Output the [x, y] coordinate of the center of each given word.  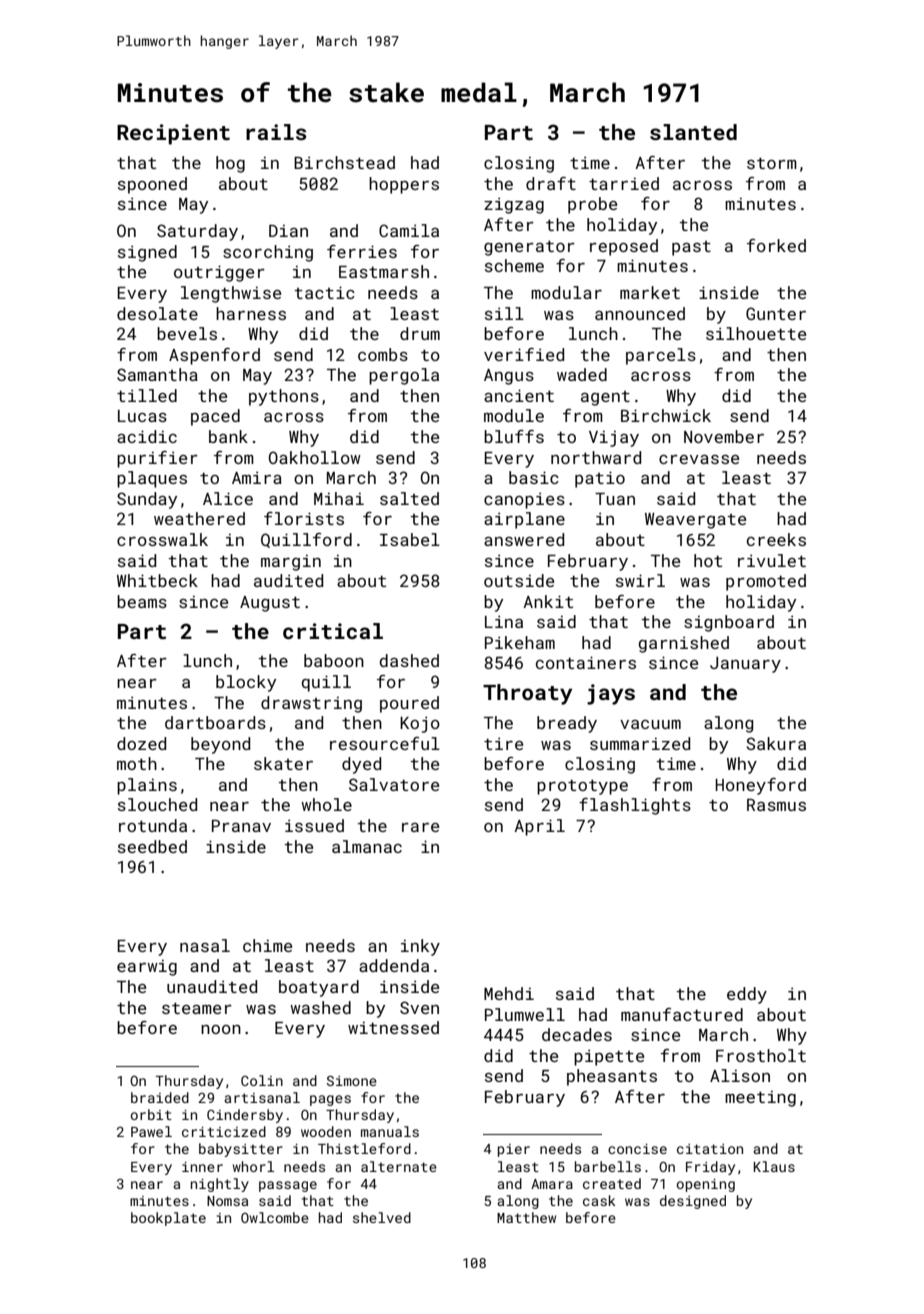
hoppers [404, 185]
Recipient [173, 134]
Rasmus [776, 805]
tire [503, 744]
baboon [334, 660]
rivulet [772, 560]
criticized [224, 1131]
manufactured [682, 1014]
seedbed [152, 846]
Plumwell [525, 1014]
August [270, 604]
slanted [693, 132]
